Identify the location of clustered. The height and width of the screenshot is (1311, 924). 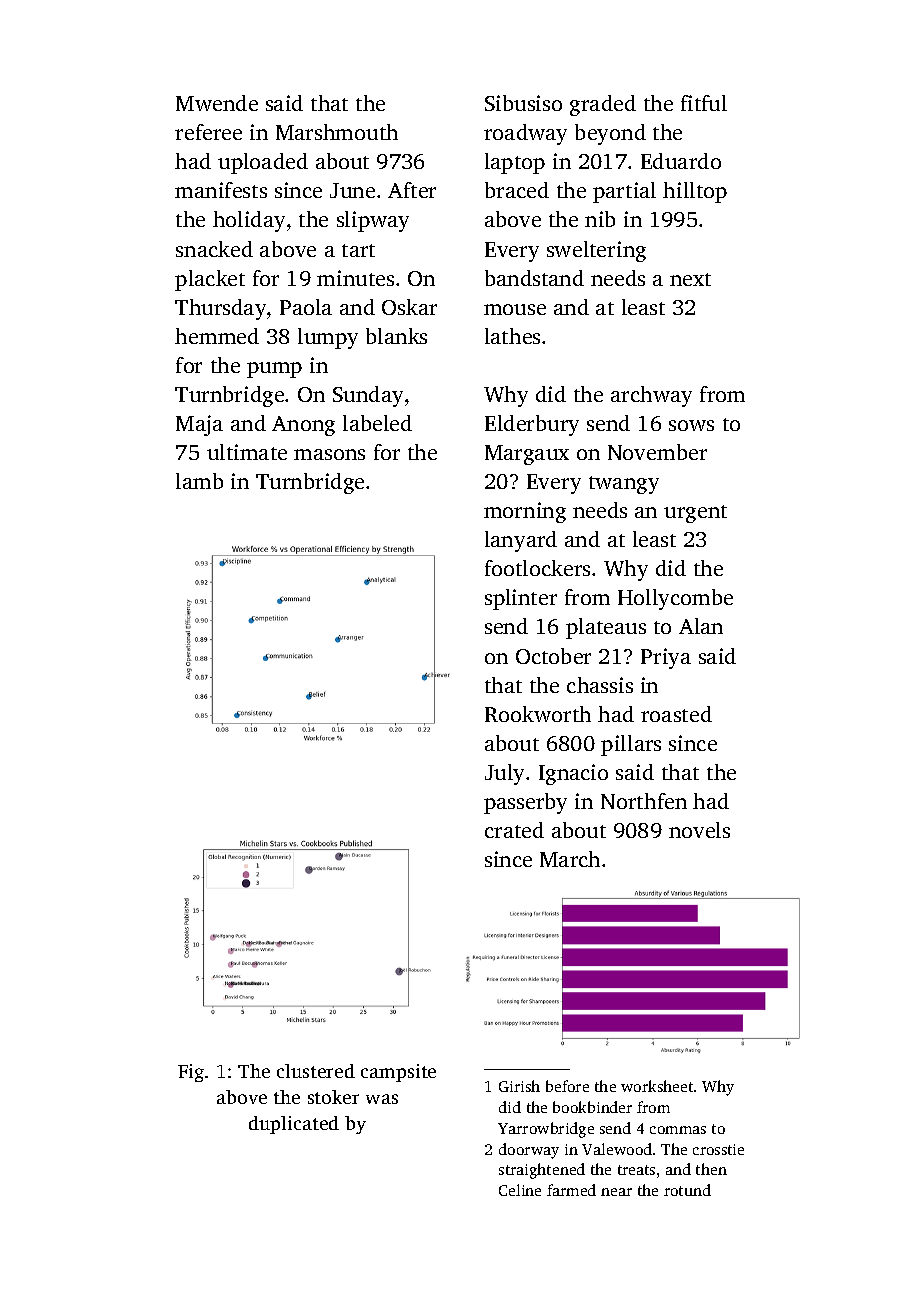
(316, 1071).
